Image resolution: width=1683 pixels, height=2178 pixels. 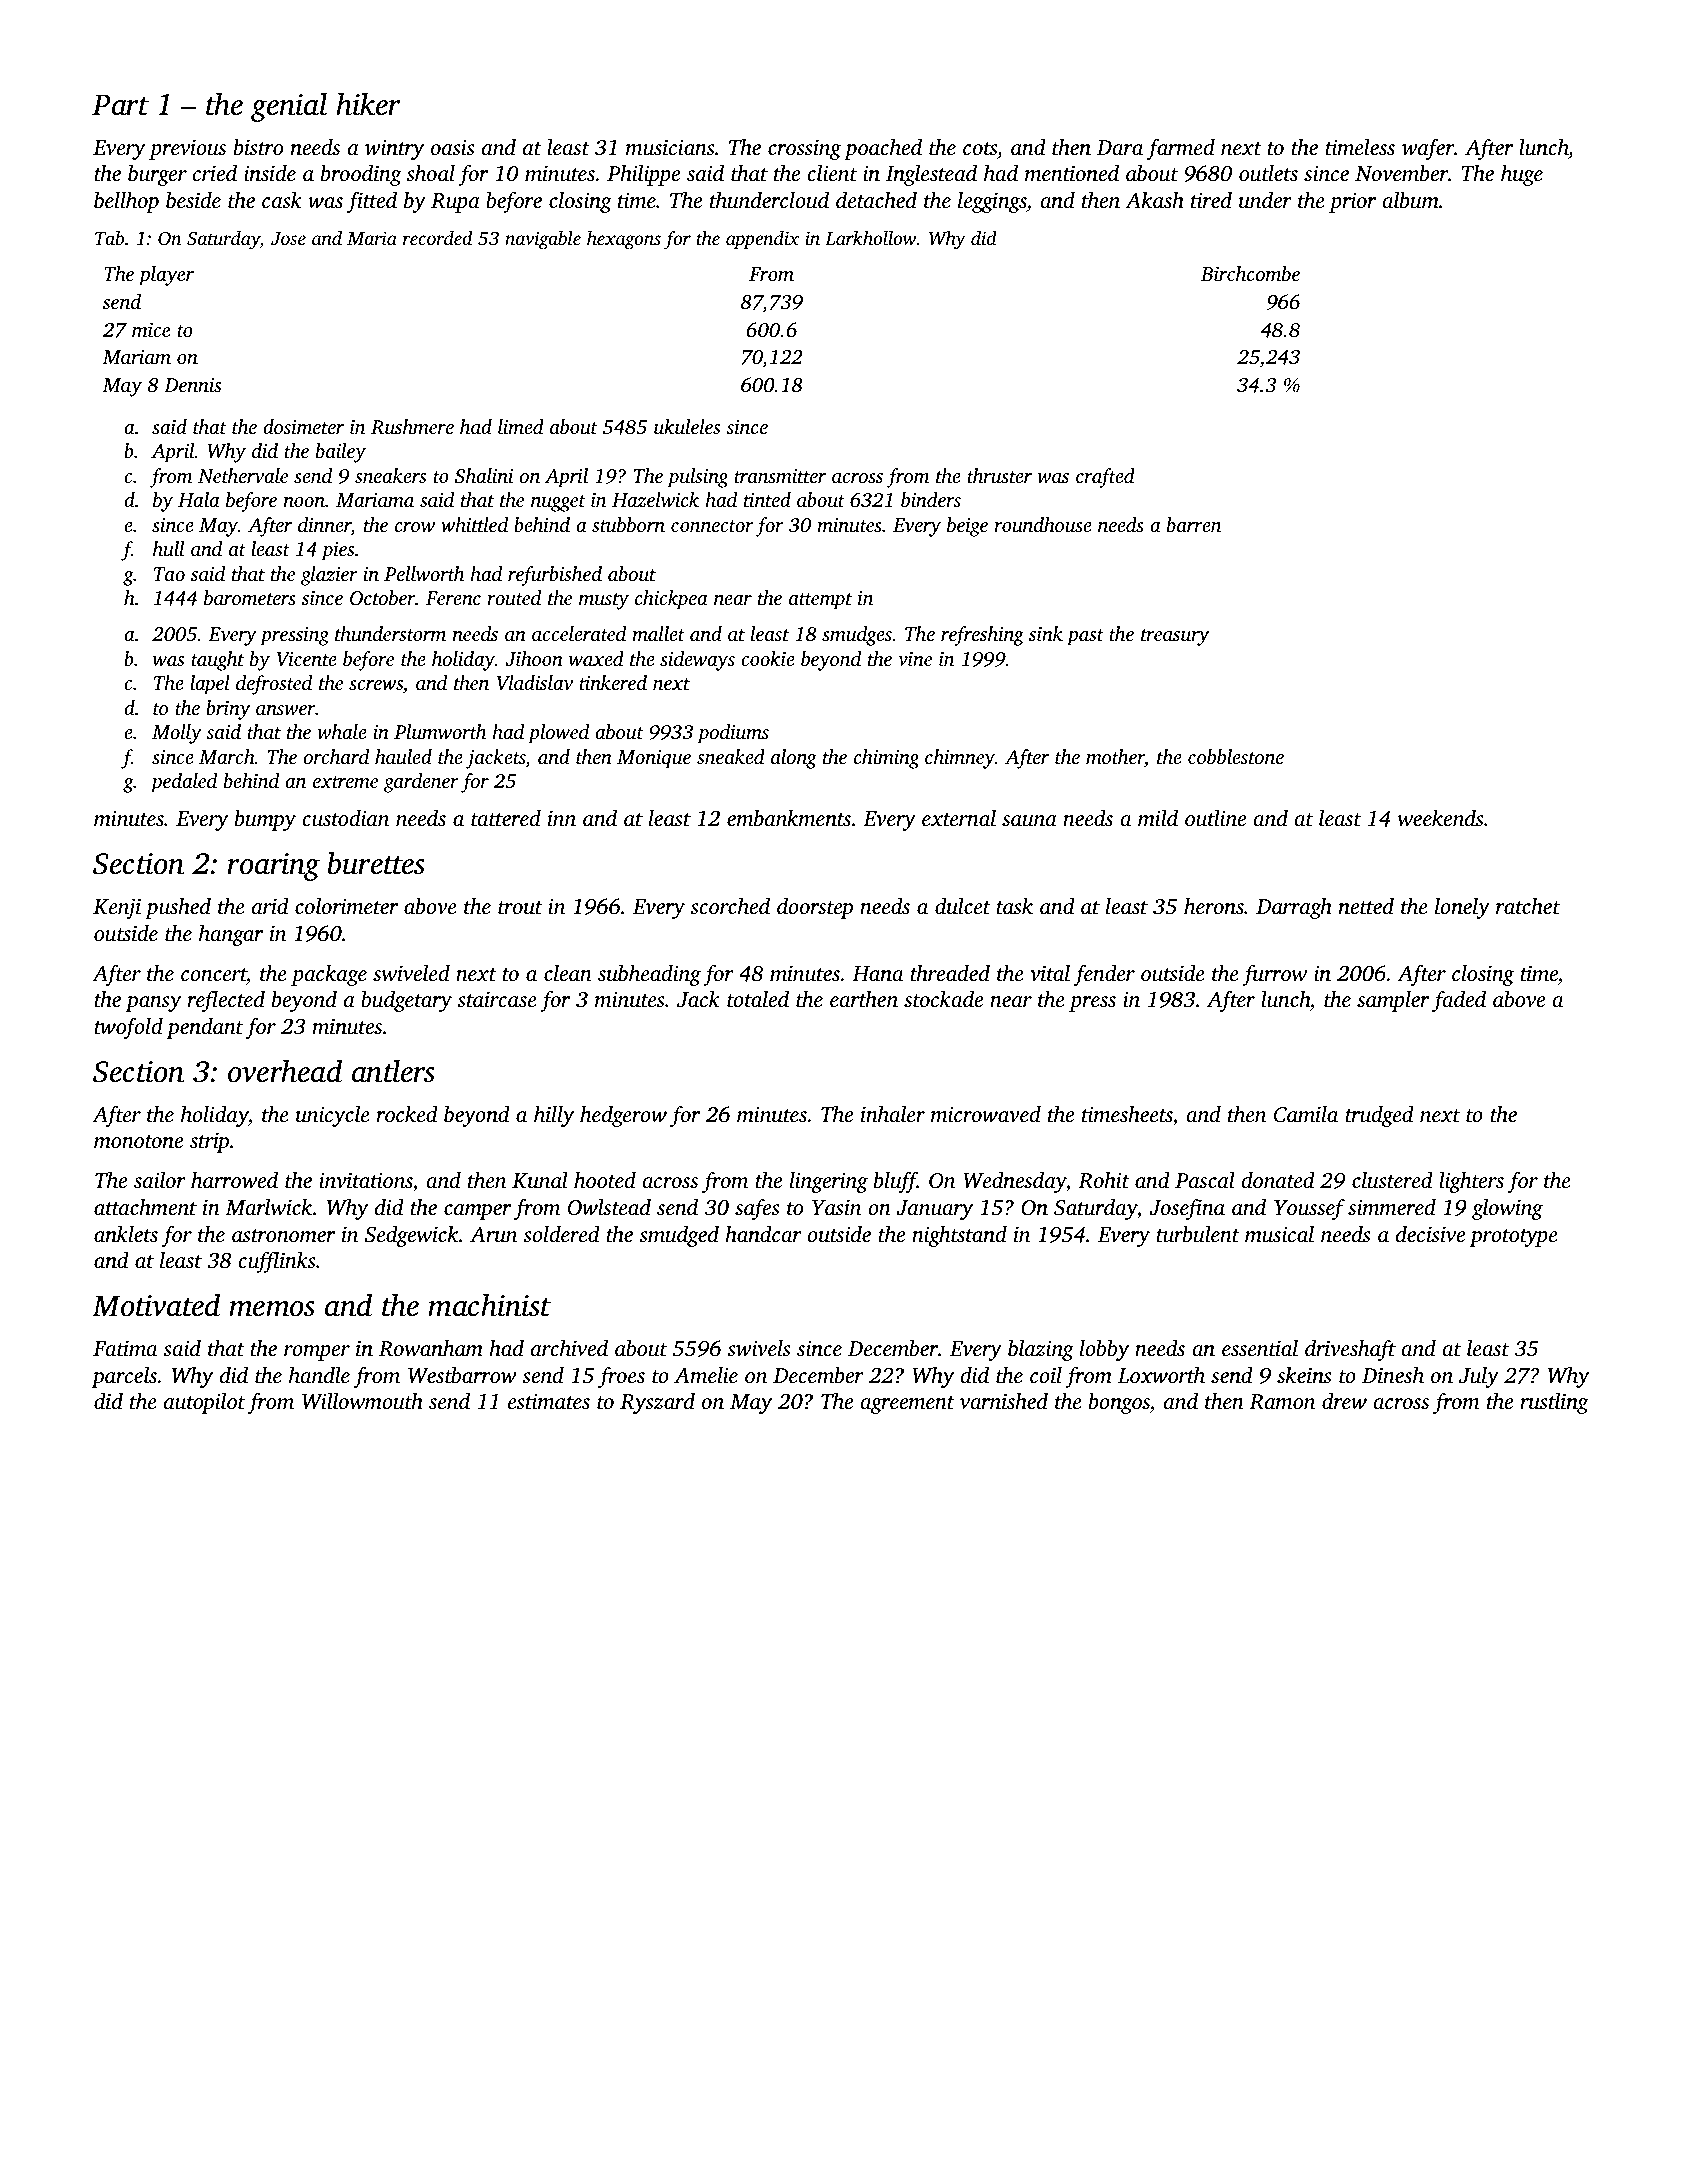 What do you see at coordinates (1236, 756) in the screenshot?
I see `cobblestone` at bounding box center [1236, 756].
